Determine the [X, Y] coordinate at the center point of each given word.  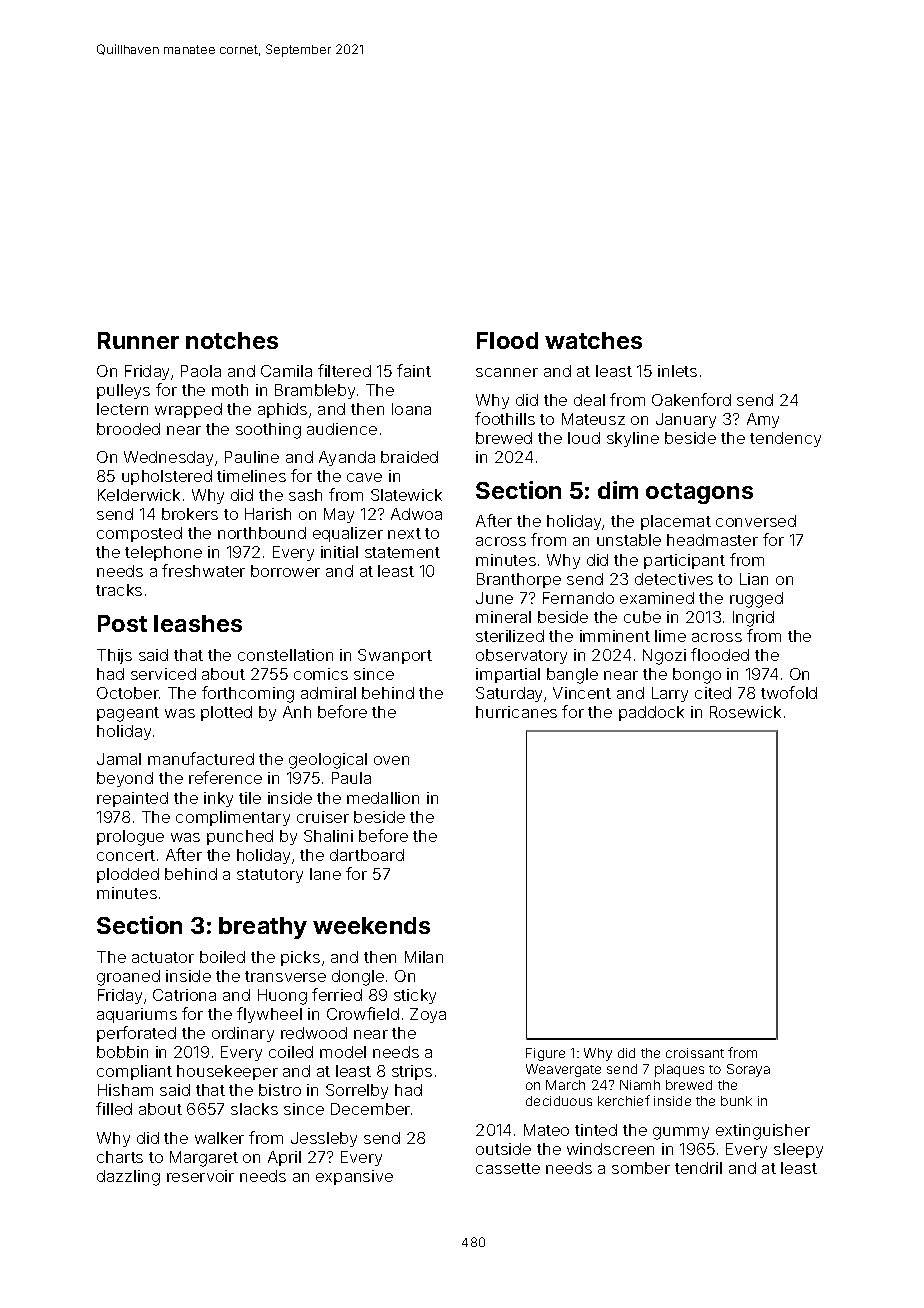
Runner [138, 340]
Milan [424, 957]
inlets [677, 371]
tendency [785, 439]
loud [584, 438]
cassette [508, 1168]
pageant [128, 714]
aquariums [137, 1015]
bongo [697, 676]
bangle [572, 676]
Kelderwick [139, 495]
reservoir [200, 1176]
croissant [695, 1053]
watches [593, 340]
